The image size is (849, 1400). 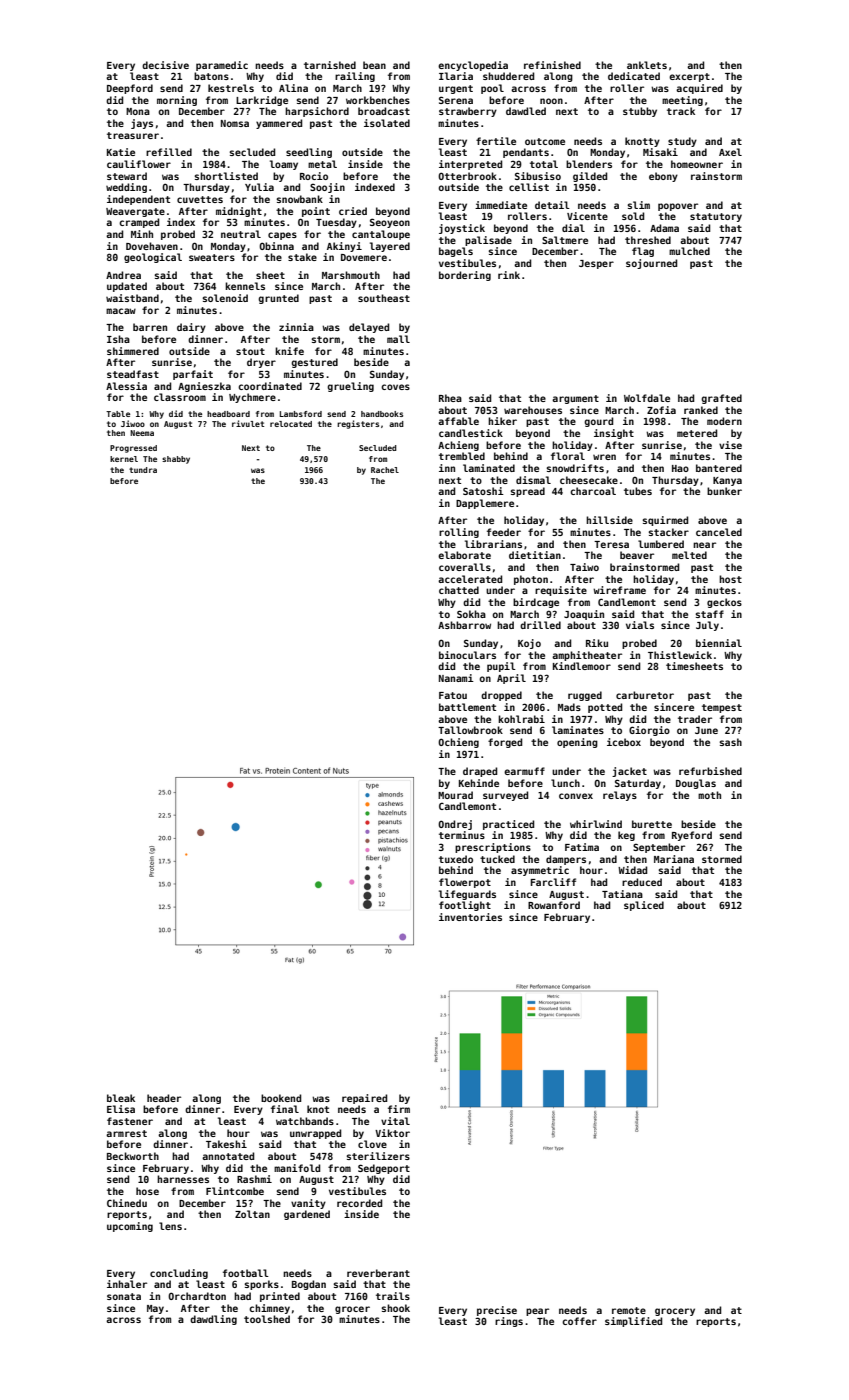 I want to click on shabby, so click(x=176, y=460).
